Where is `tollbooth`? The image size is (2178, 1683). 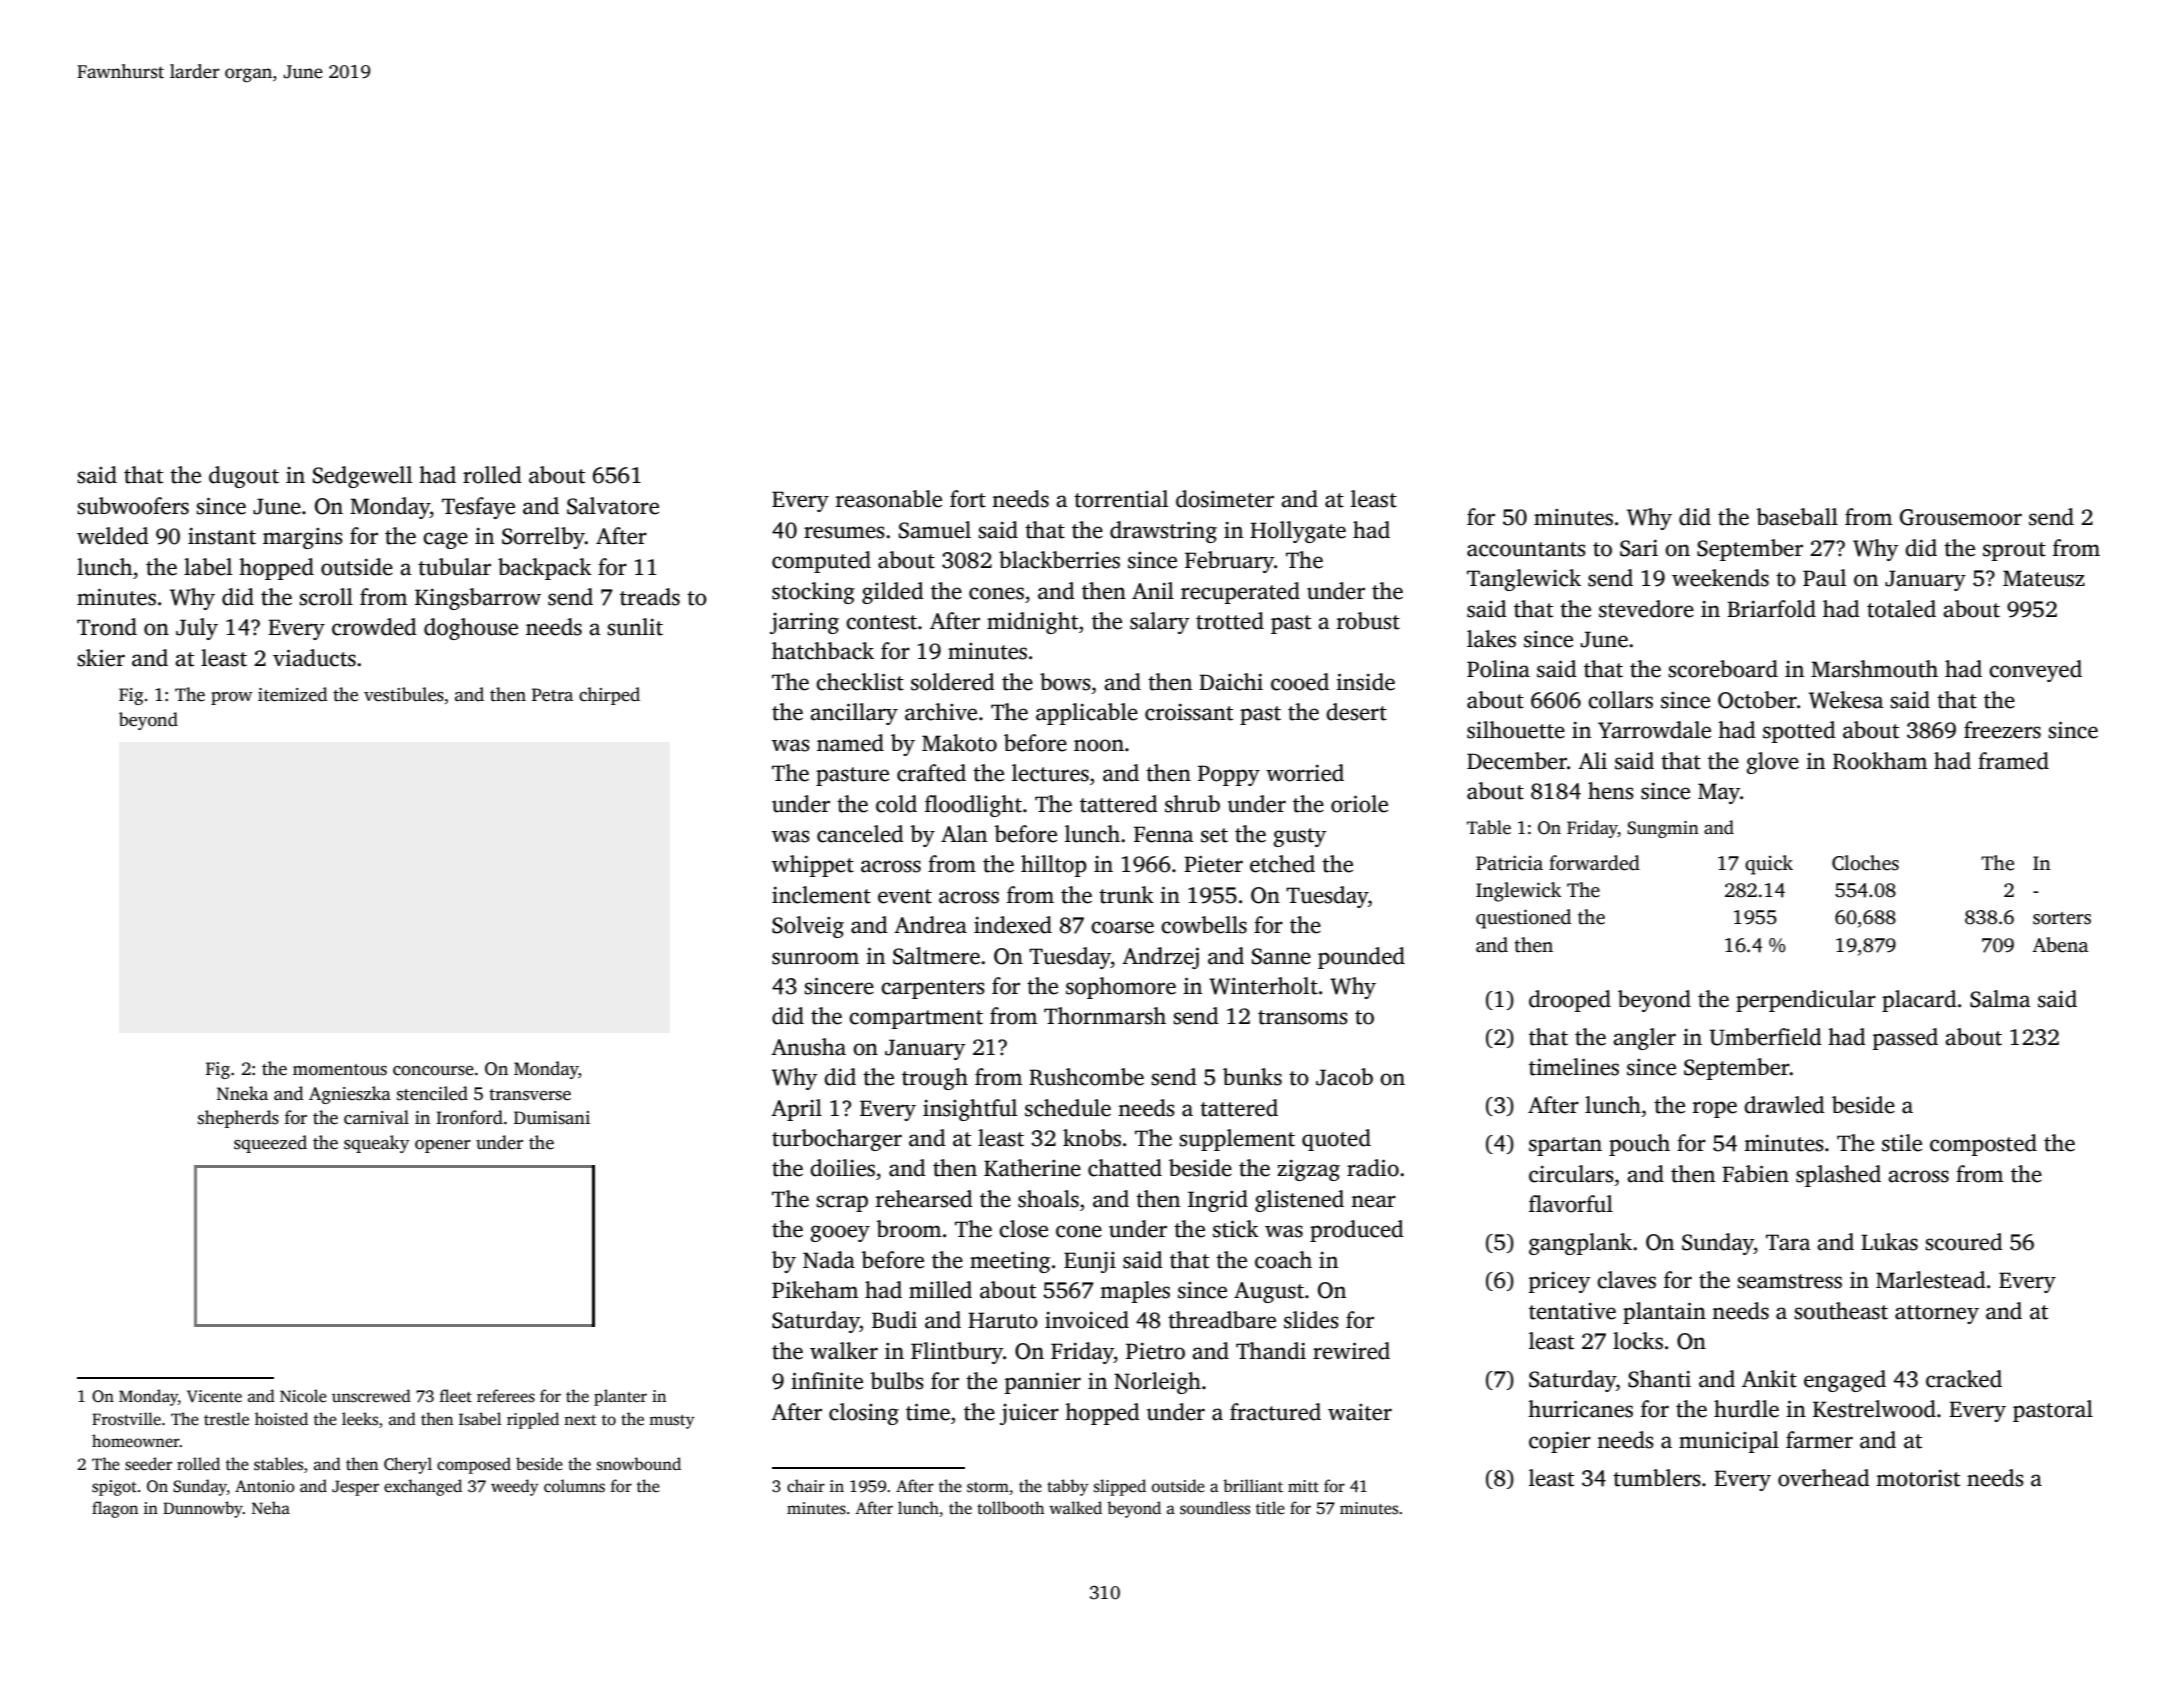
tollbooth is located at coordinates (1010, 1508).
